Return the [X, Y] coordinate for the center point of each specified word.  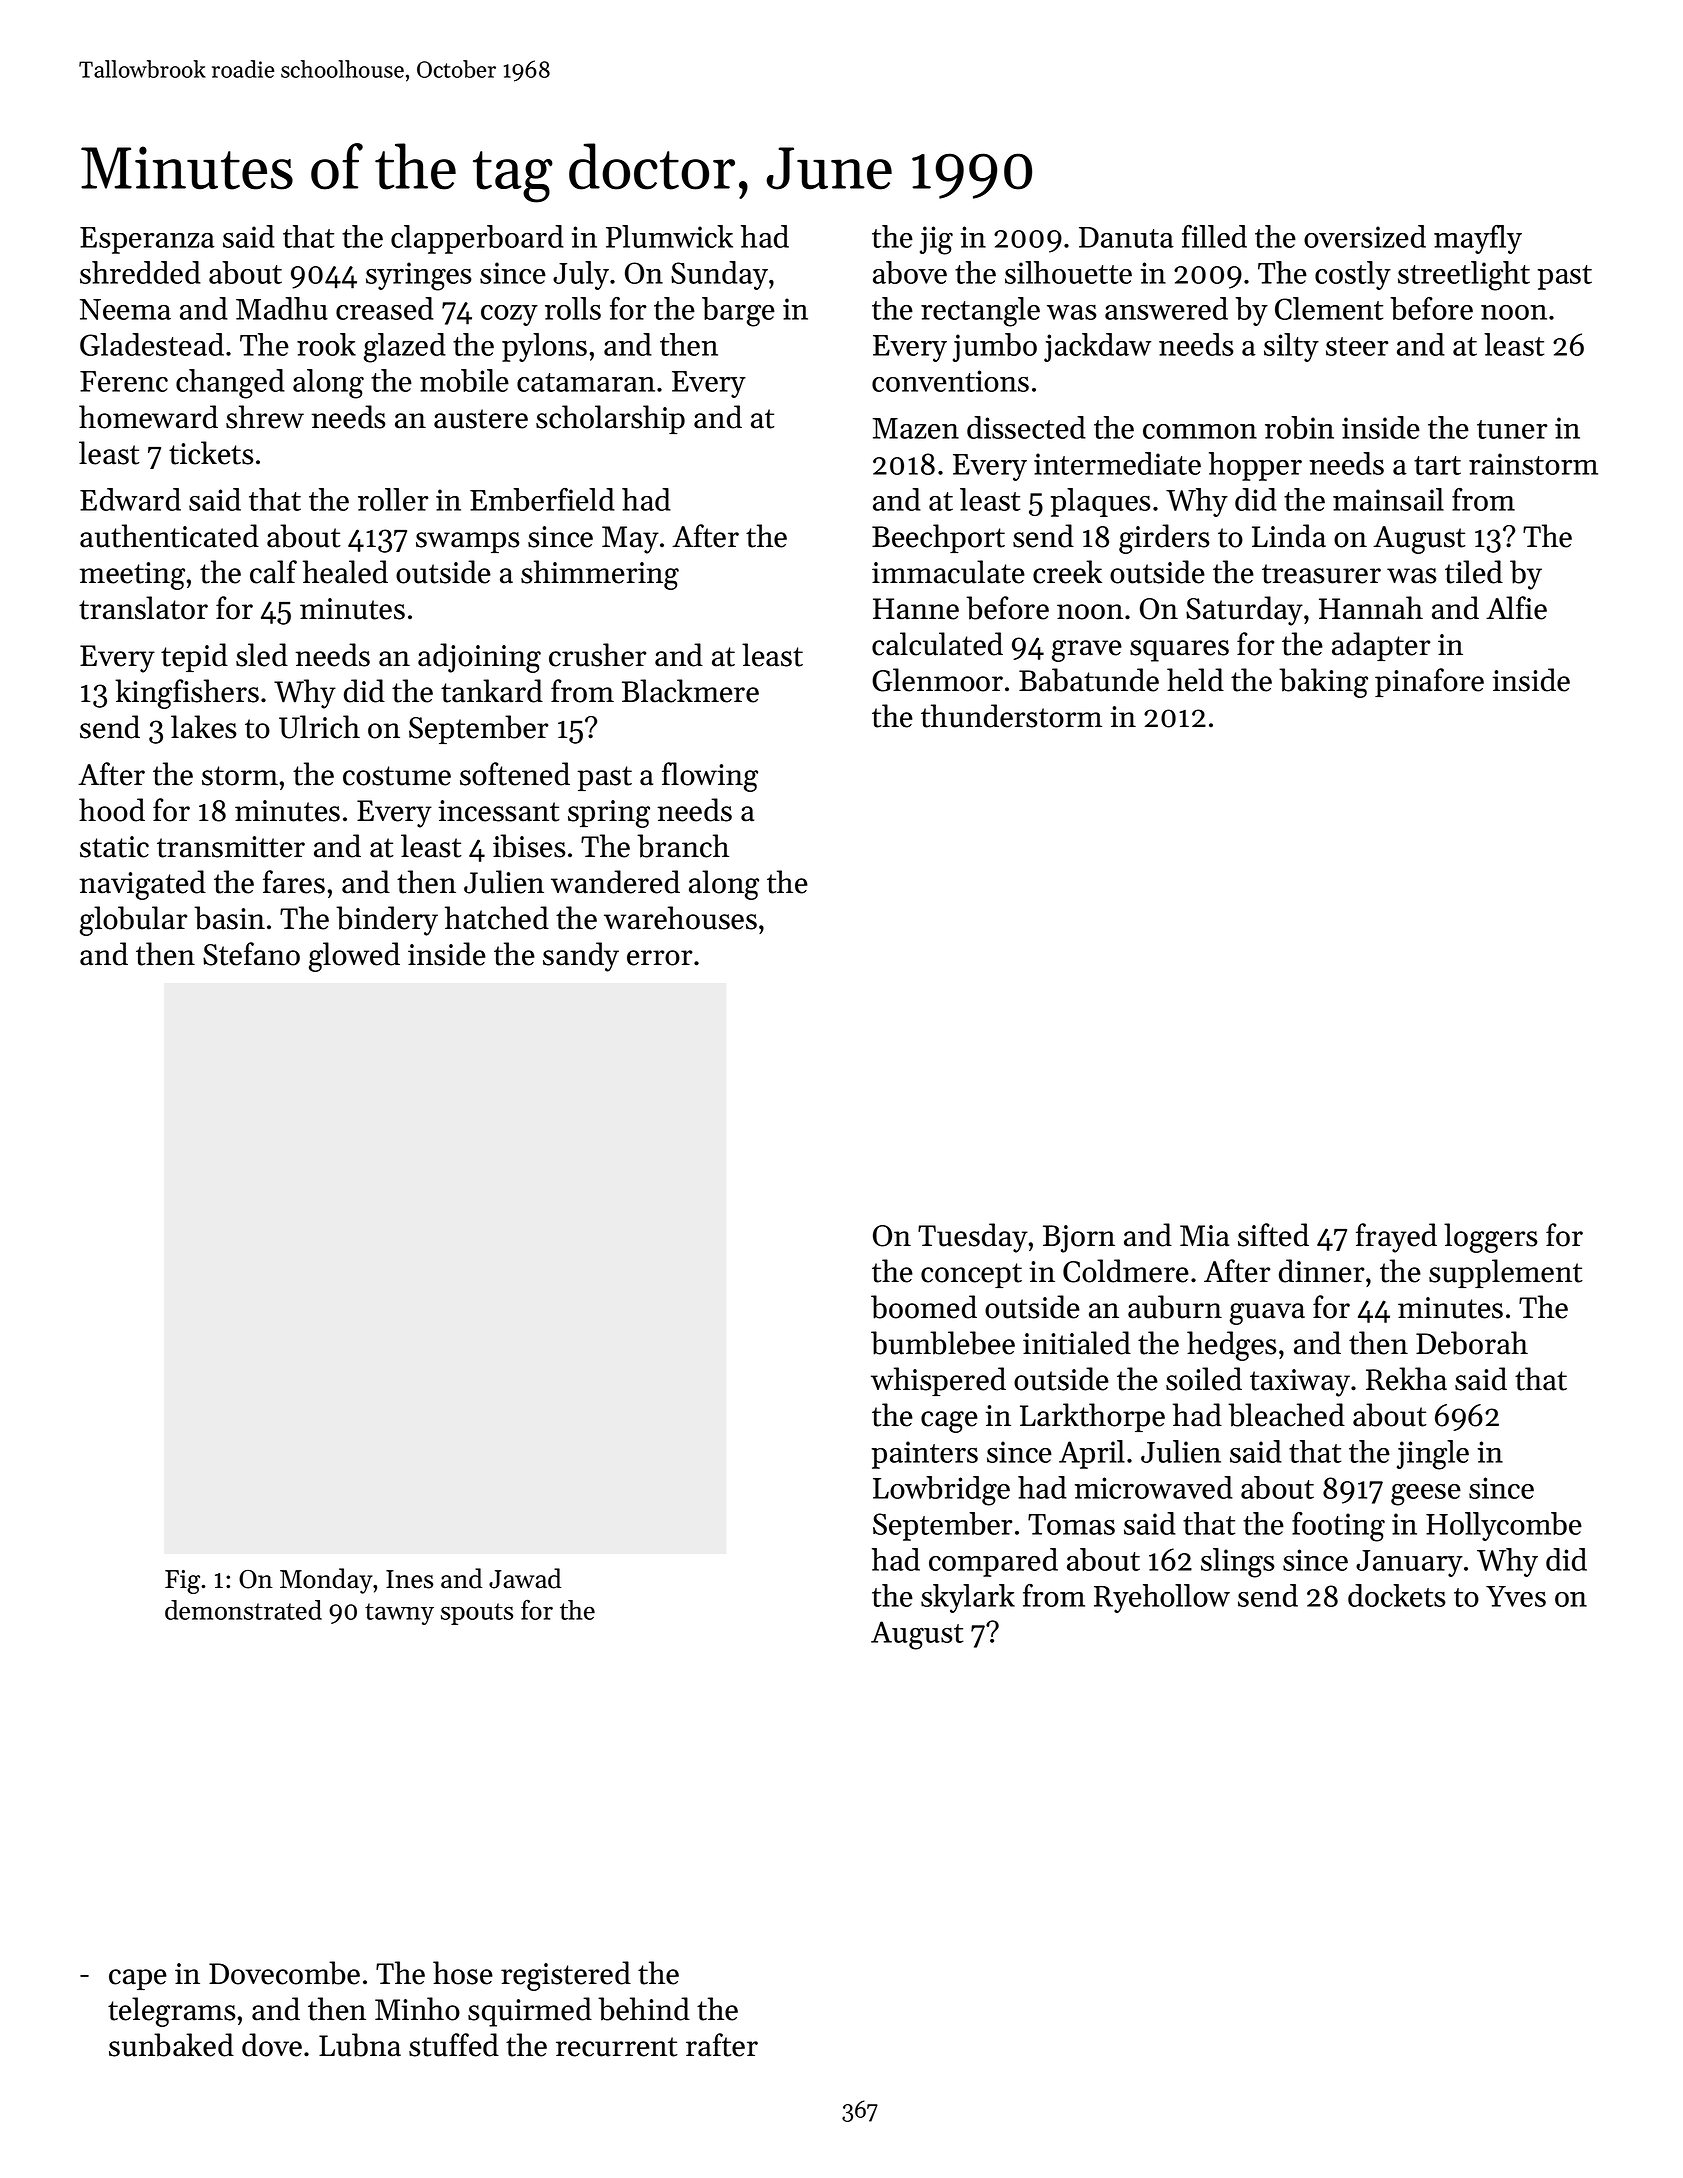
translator [143, 608]
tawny [399, 1614]
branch [683, 846]
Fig [182, 1582]
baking [1323, 683]
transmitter [231, 847]
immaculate [948, 572]
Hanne [916, 609]
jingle [1433, 1455]
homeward [148, 417]
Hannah [1371, 608]
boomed [924, 1307]
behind [644, 2009]
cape [138, 1979]
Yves [1516, 1596]
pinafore [1429, 682]
